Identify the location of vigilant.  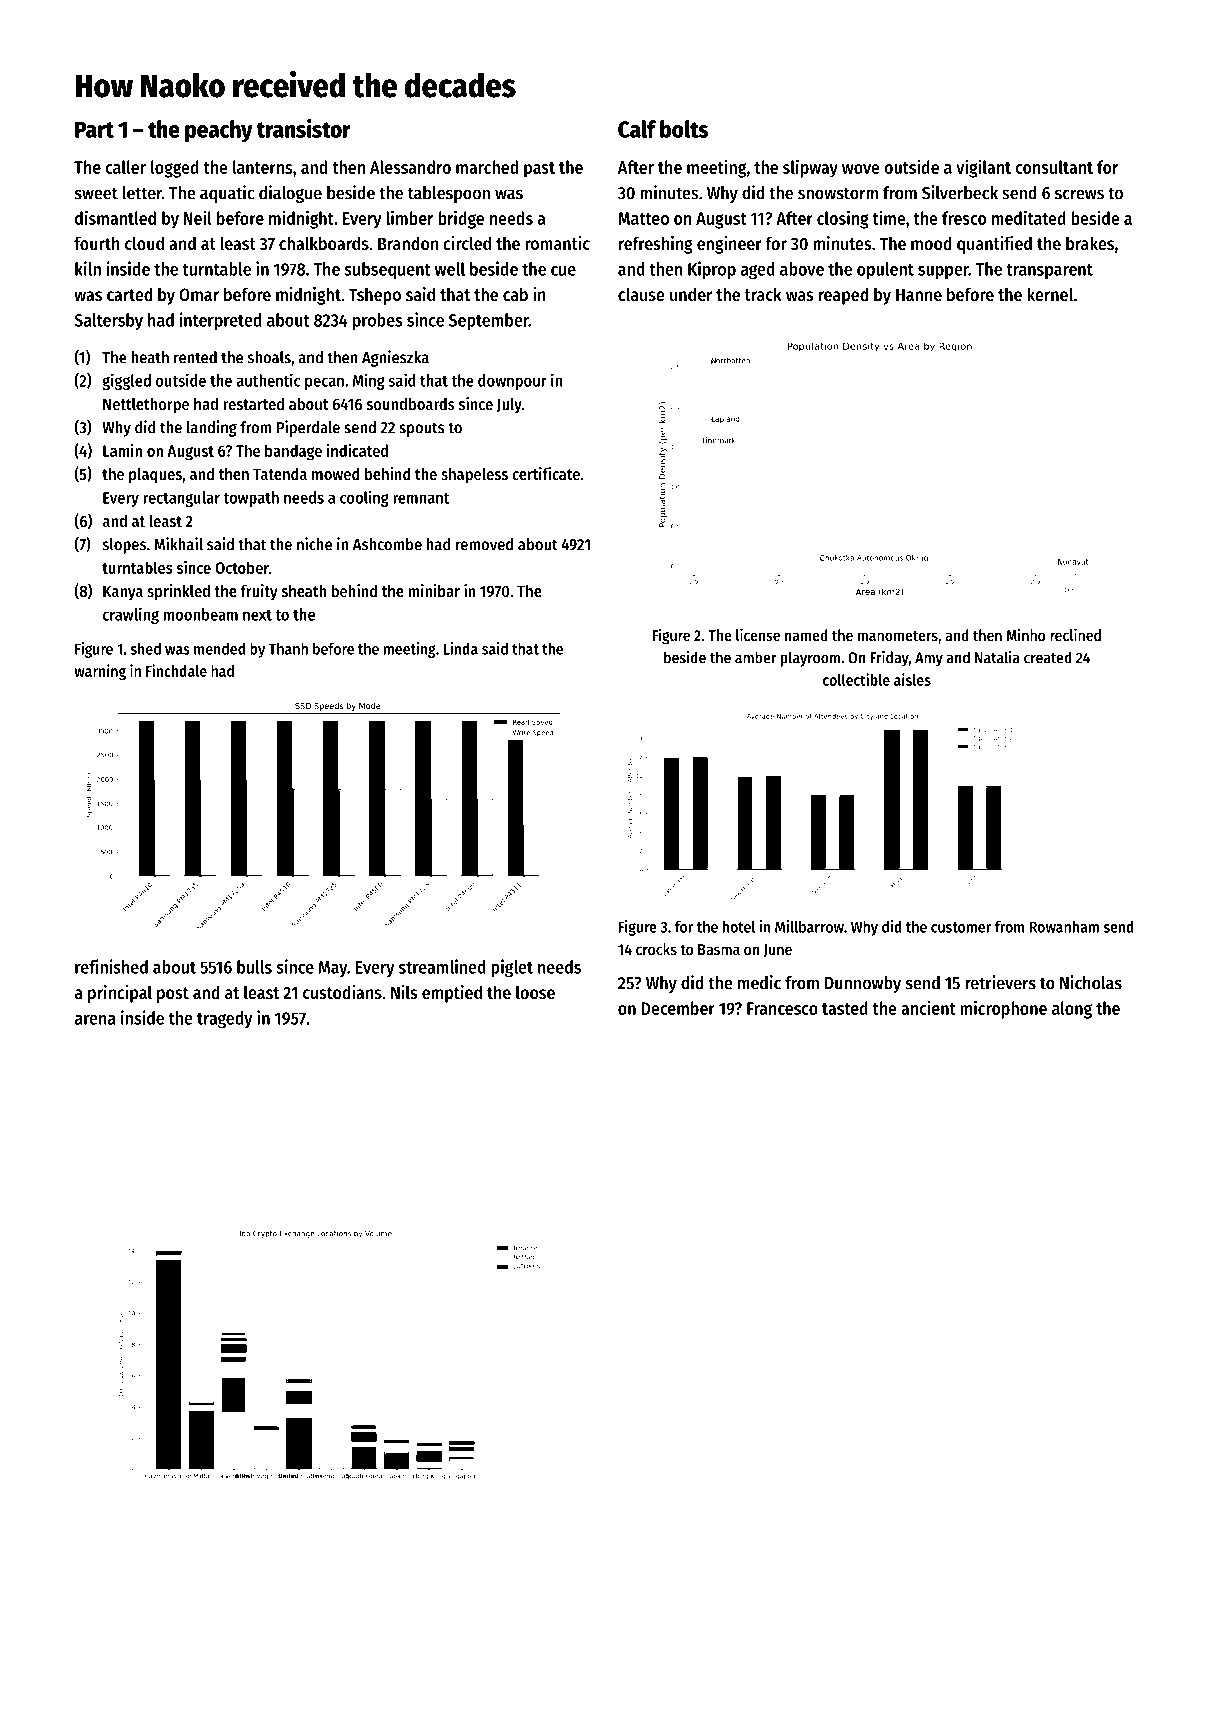
(983, 168).
